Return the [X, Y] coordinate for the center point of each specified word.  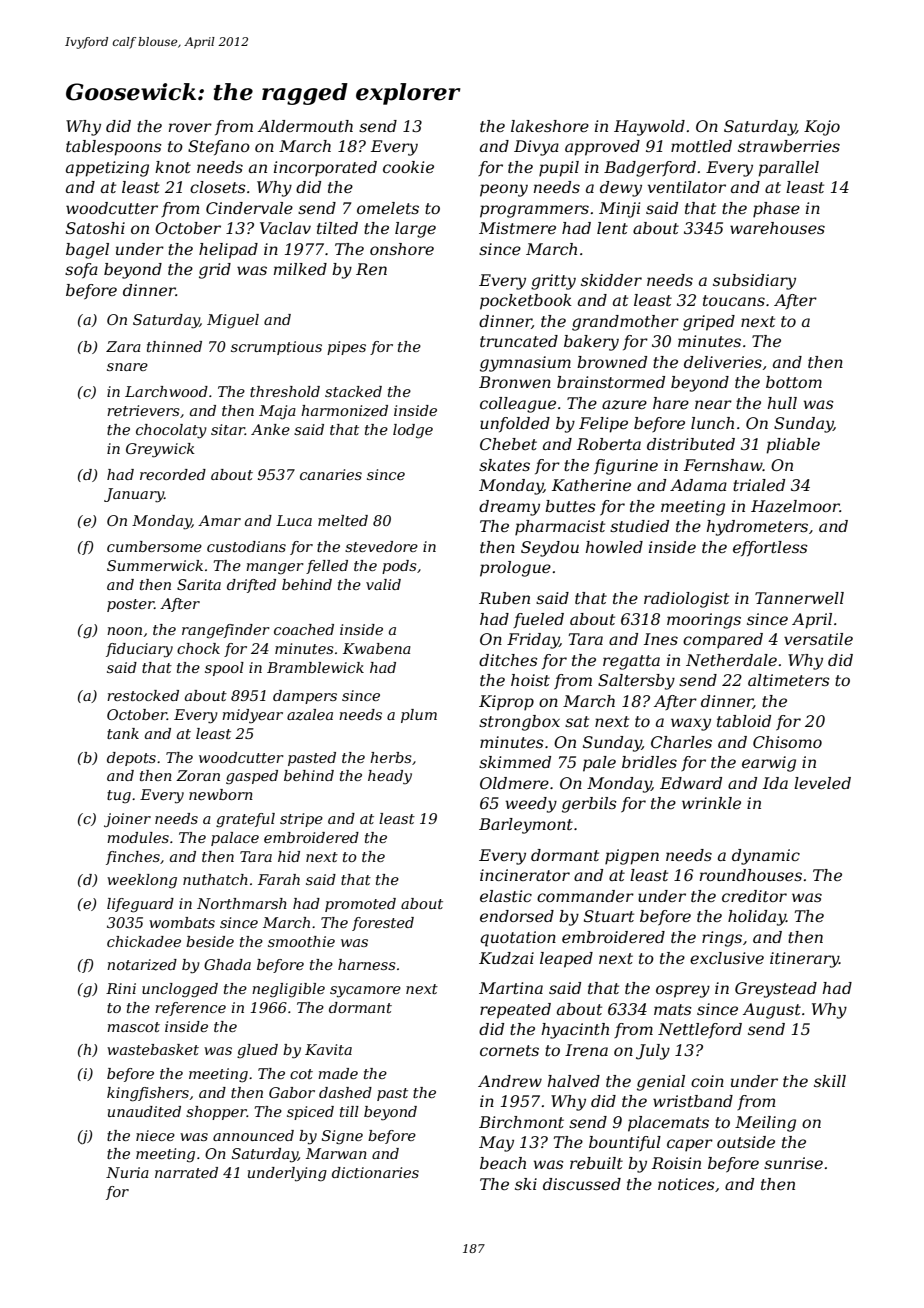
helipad [228, 251]
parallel [788, 169]
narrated [186, 1172]
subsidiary [754, 282]
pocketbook [526, 302]
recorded [173, 474]
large [415, 230]
